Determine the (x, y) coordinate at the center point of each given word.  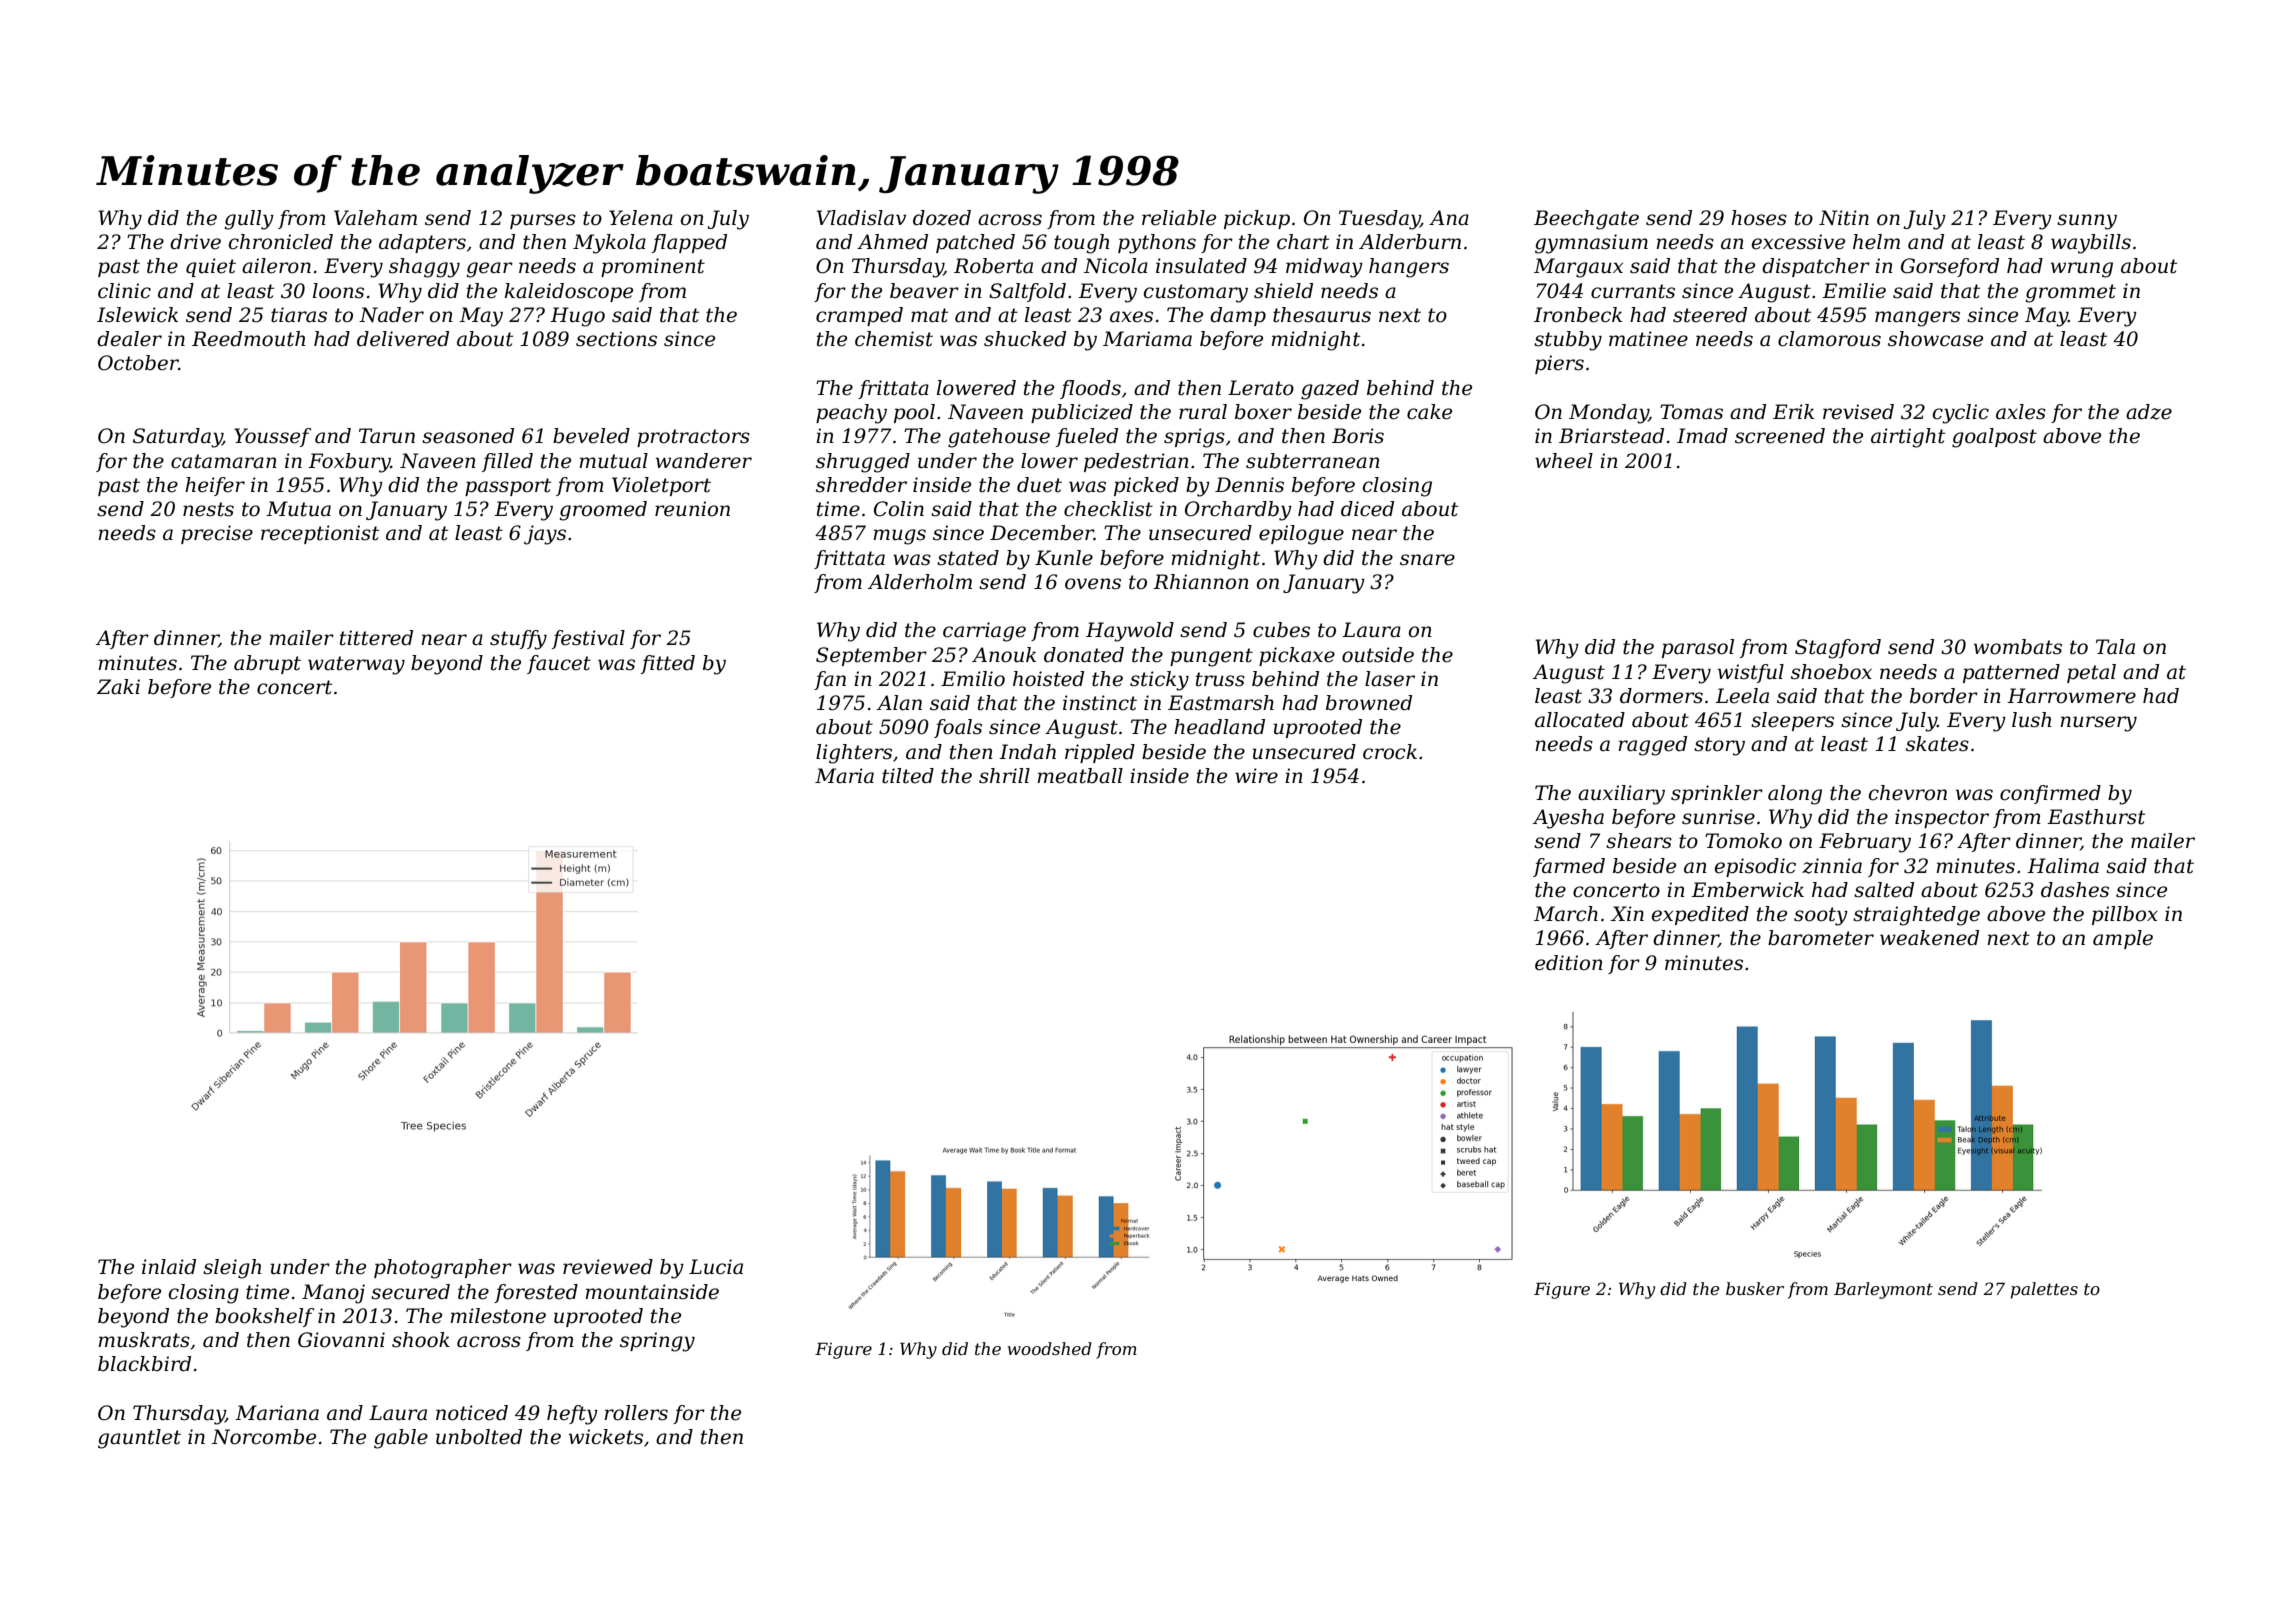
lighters (854, 754)
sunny (2087, 222)
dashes (2075, 890)
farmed (1569, 867)
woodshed (1049, 1348)
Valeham (375, 218)
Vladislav (861, 218)
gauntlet (139, 1439)
